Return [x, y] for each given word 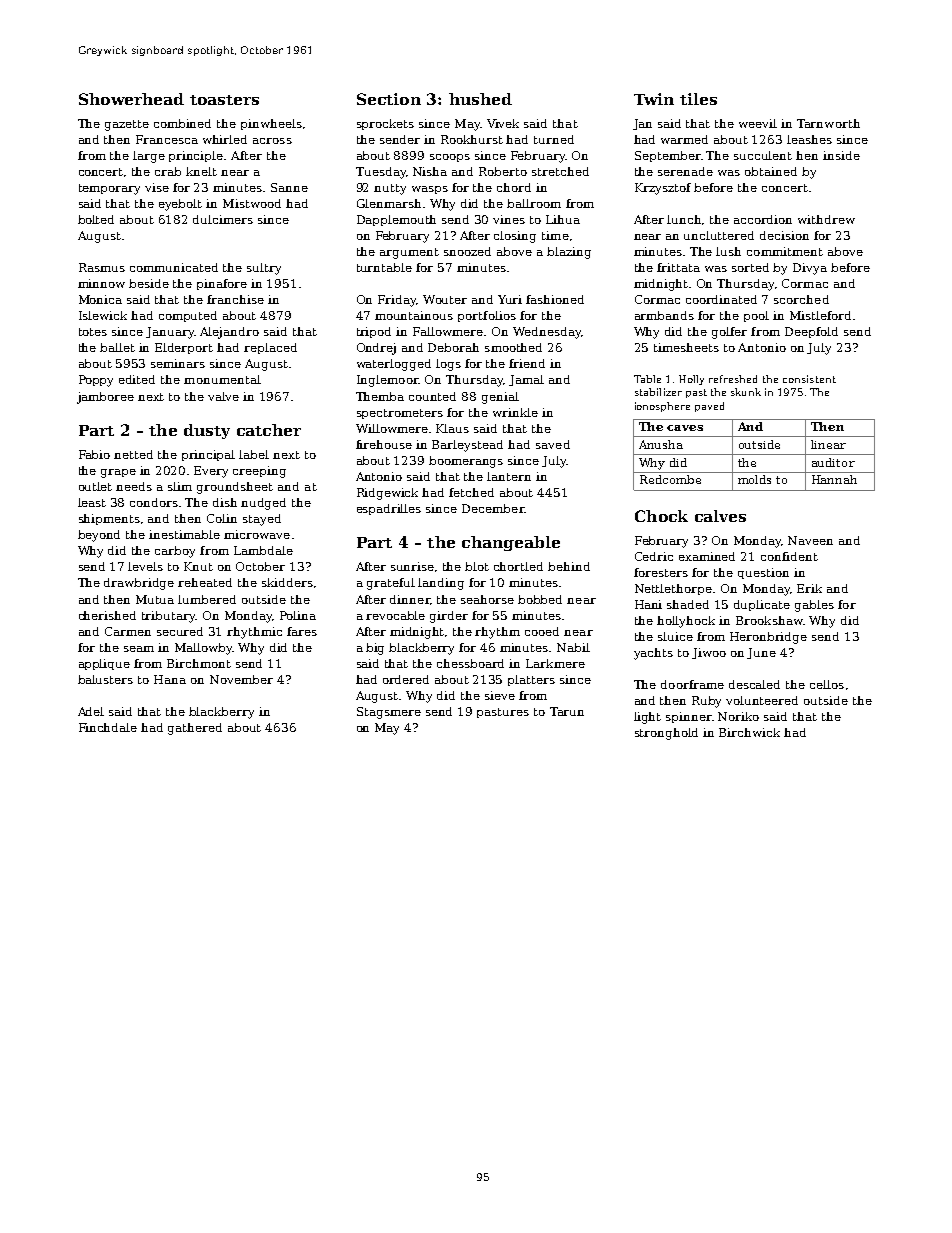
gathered [195, 729]
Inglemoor [388, 381]
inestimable [184, 534]
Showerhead [131, 99]
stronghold [666, 734]
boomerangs [466, 462]
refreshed [733, 379]
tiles [698, 99]
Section [389, 99]
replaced [270, 348]
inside [841, 155]
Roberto [503, 171]
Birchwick [749, 732]
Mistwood [252, 203]
